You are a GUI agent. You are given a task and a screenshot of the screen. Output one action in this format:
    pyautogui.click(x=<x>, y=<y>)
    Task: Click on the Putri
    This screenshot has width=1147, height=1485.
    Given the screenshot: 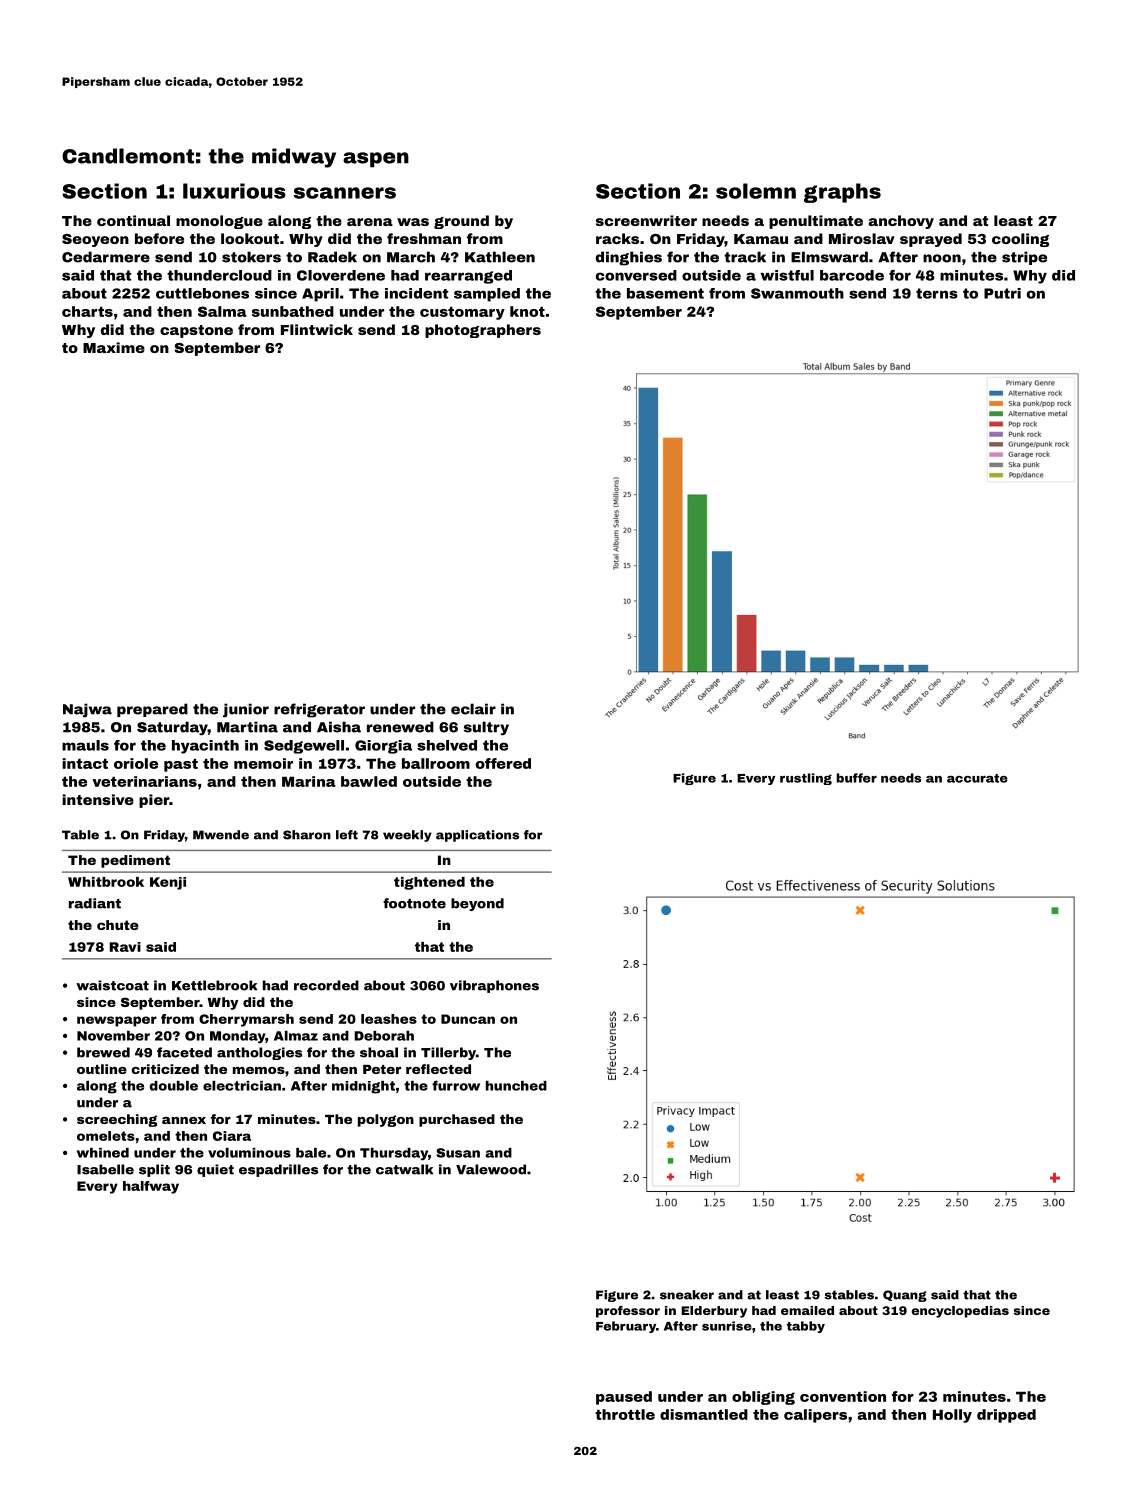 What is the action you would take?
    pyautogui.click(x=1002, y=293)
